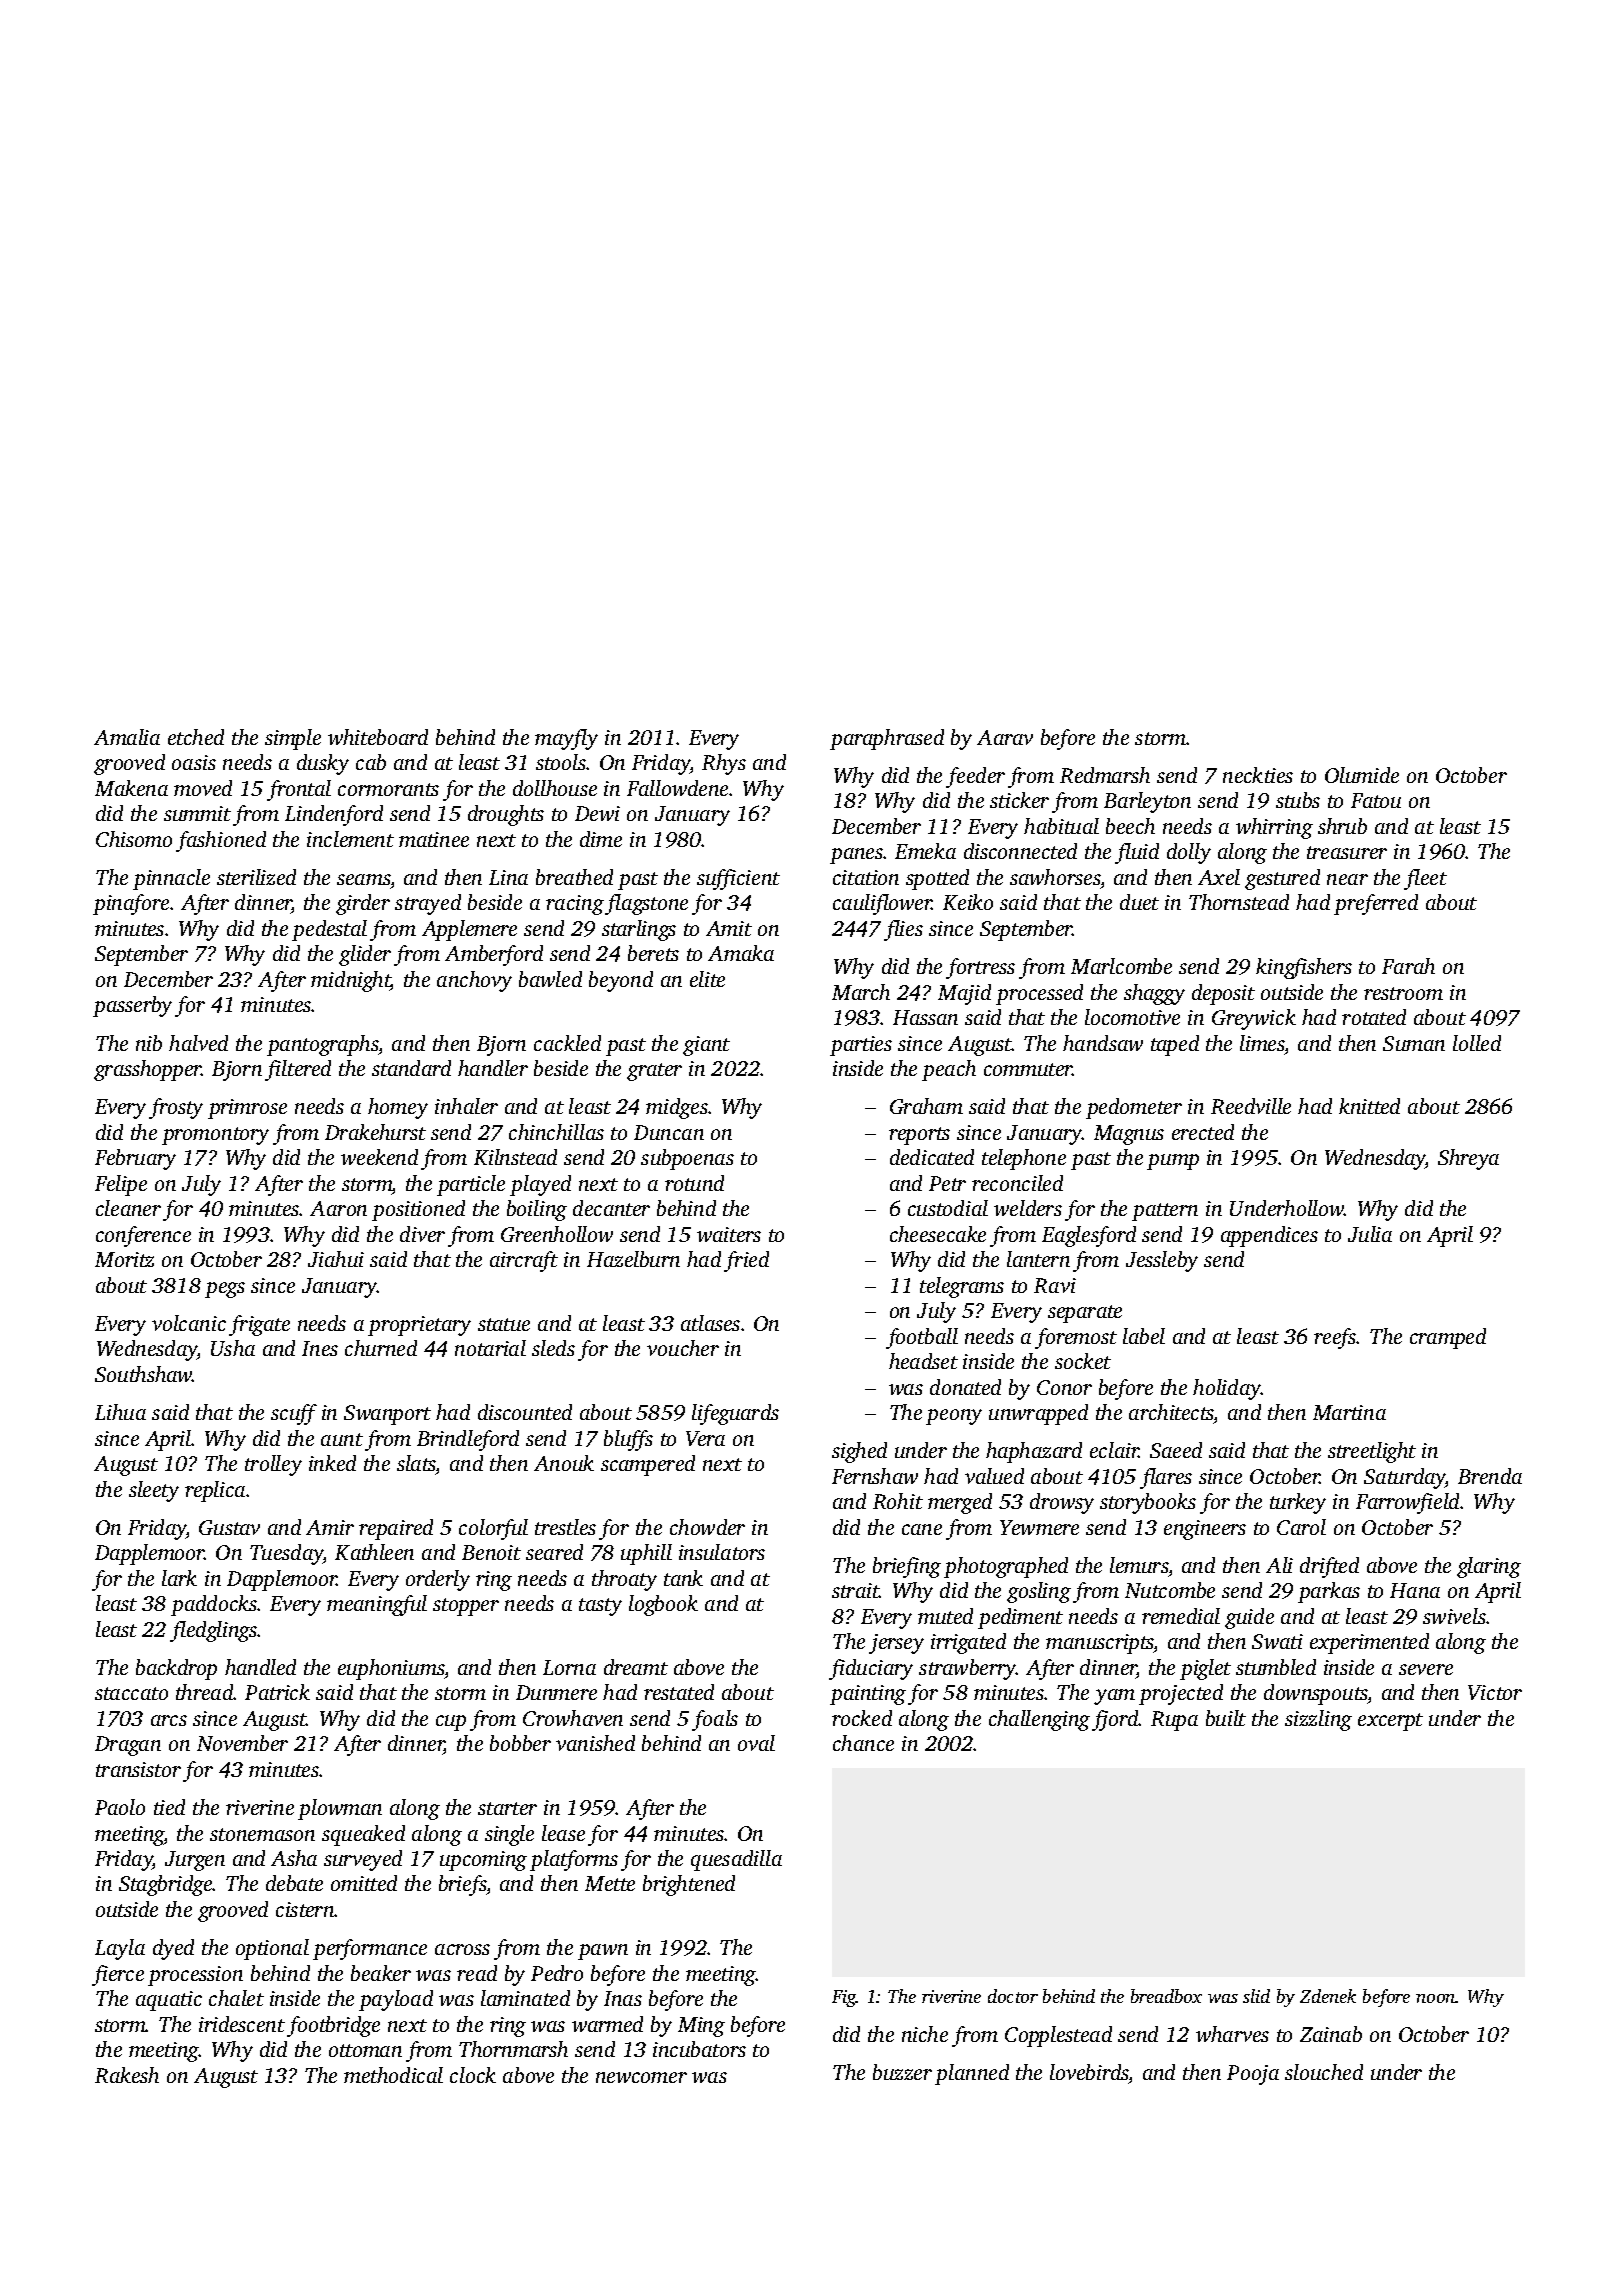 The image size is (1620, 2292). Describe the element at coordinates (859, 1452) in the screenshot. I see `sighed` at that location.
